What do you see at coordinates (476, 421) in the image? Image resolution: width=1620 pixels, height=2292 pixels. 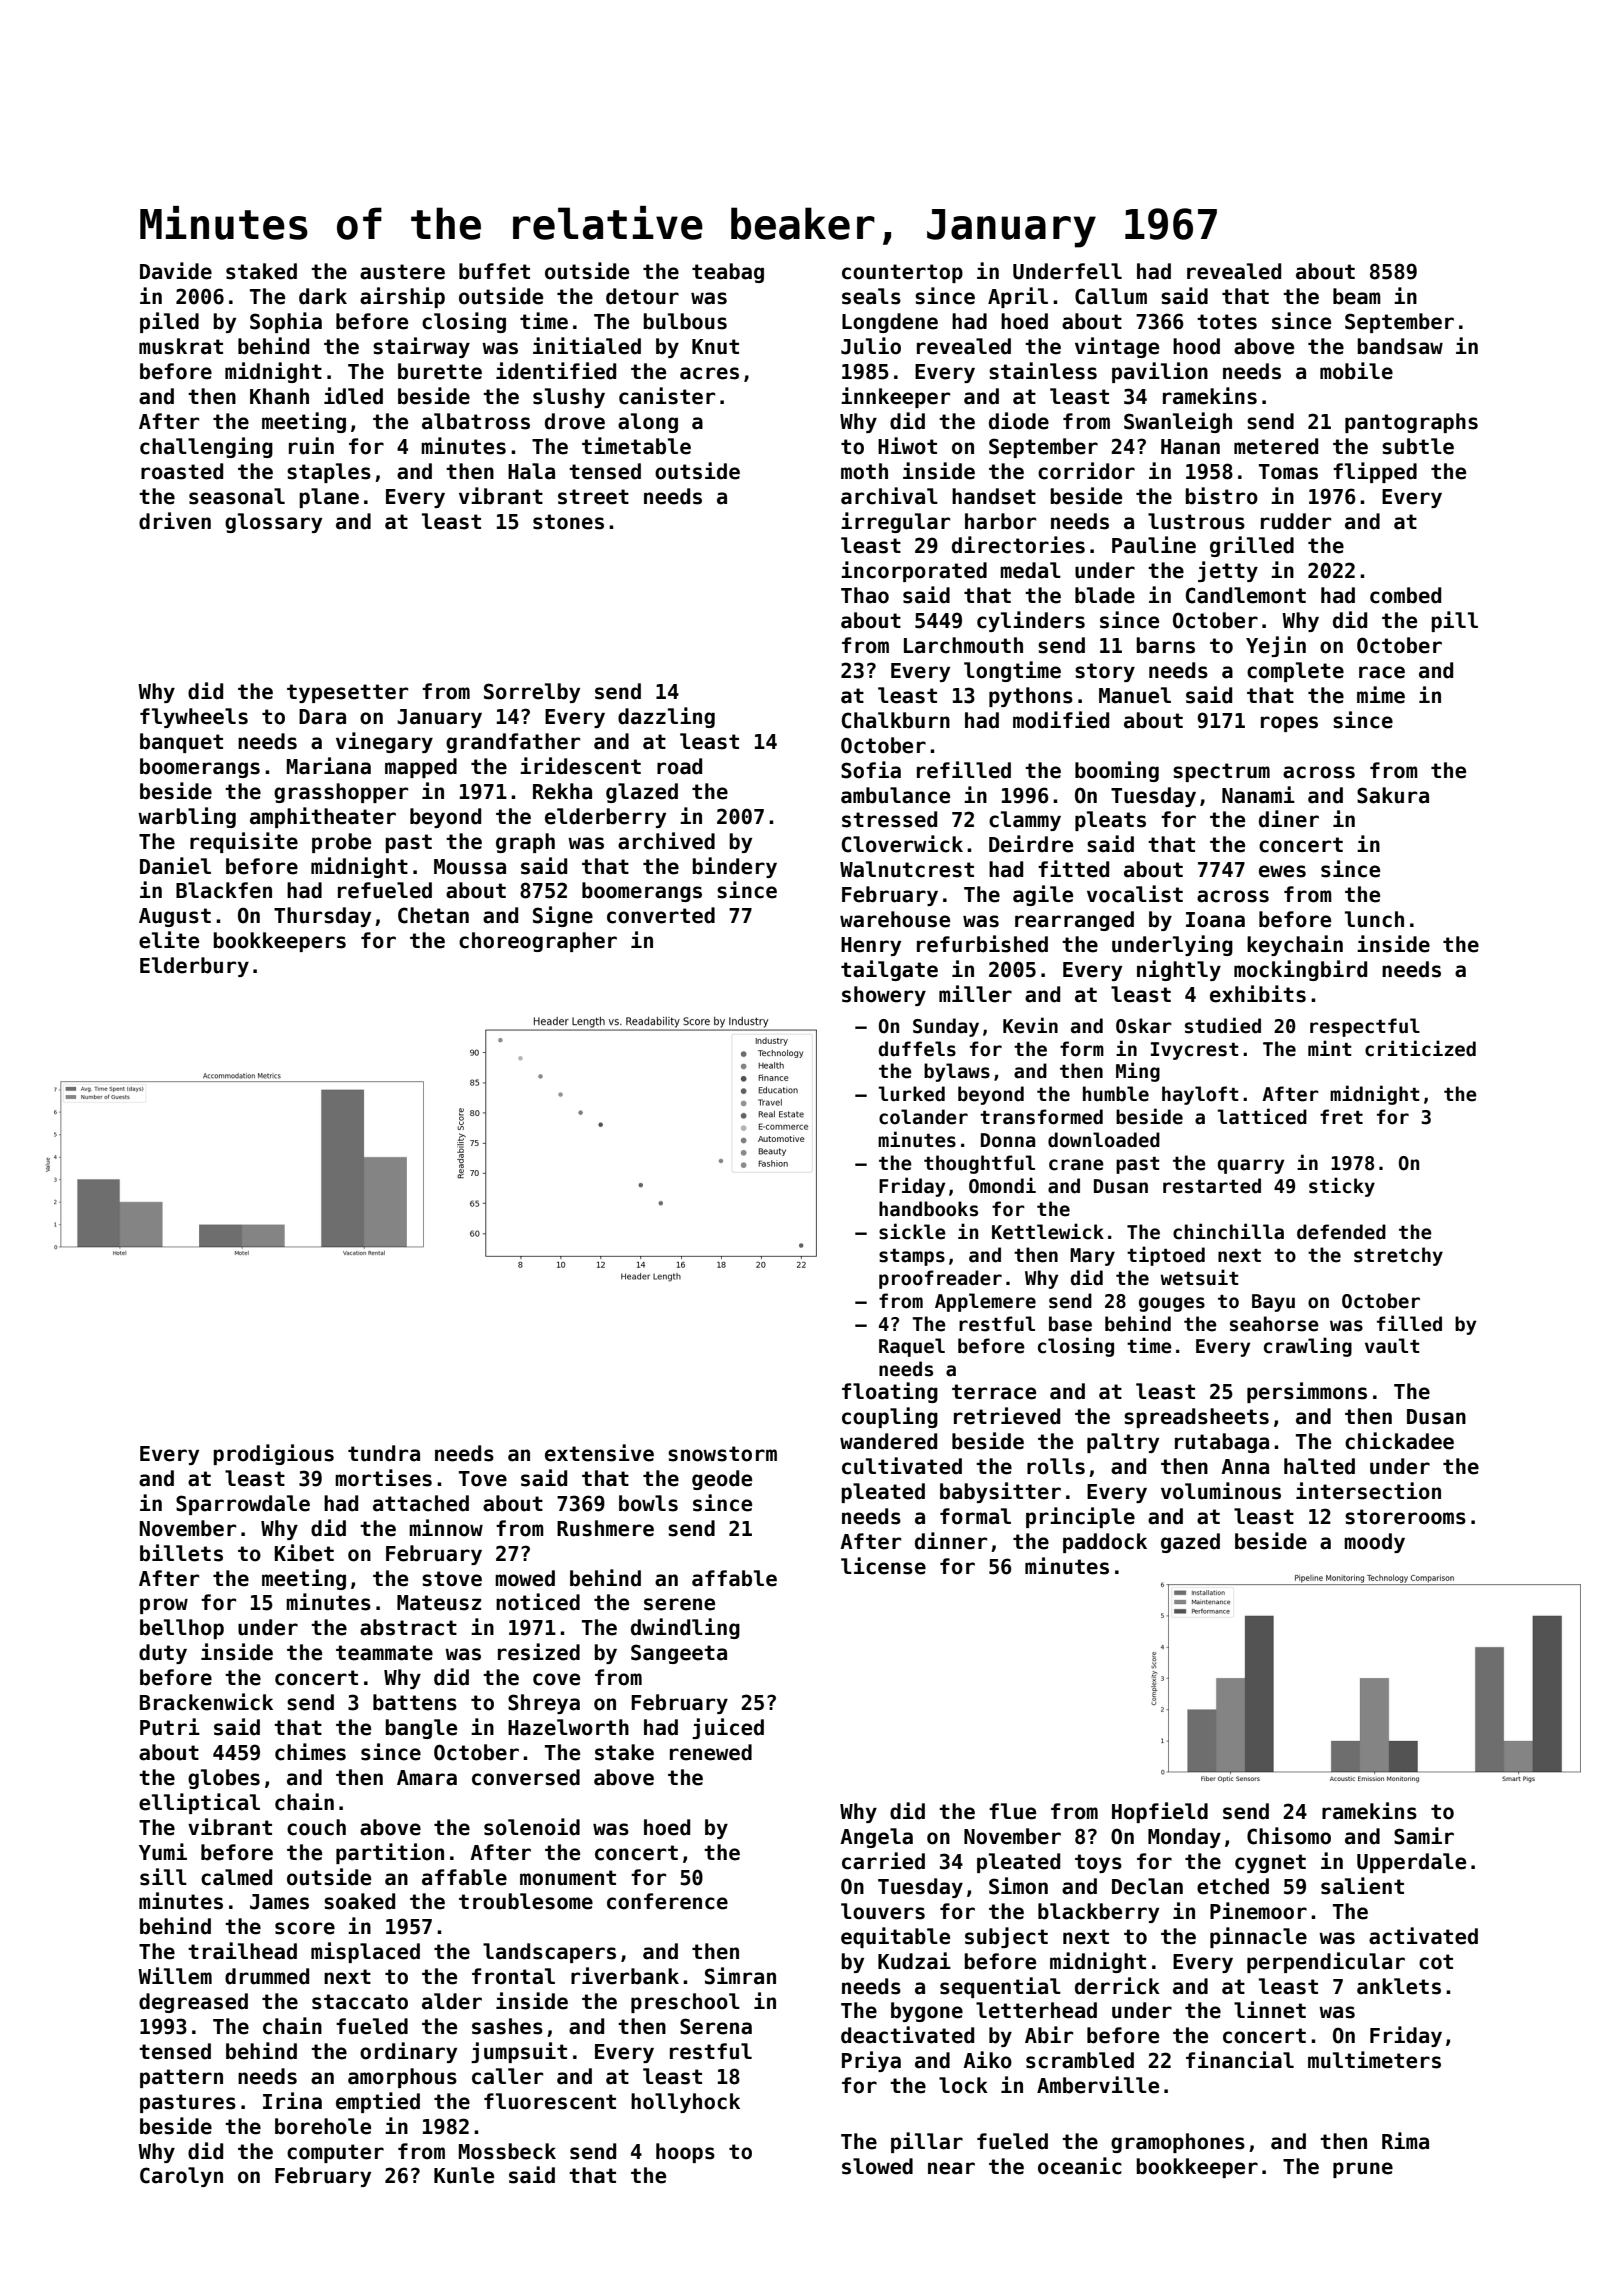 I see `albatross` at bounding box center [476, 421].
